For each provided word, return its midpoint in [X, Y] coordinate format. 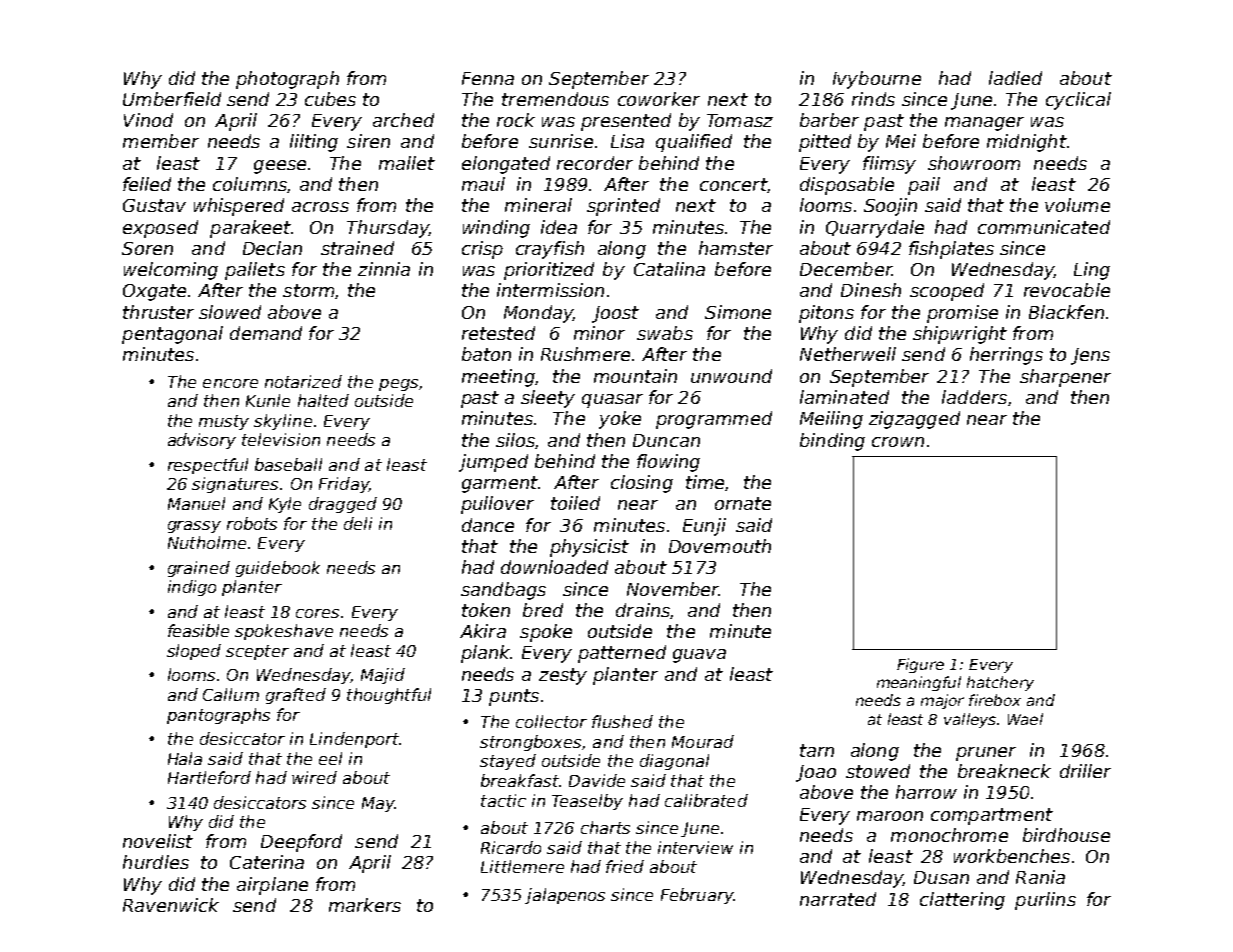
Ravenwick [171, 905]
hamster [736, 248]
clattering [962, 901]
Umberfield [172, 99]
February [697, 896]
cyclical [1078, 101]
